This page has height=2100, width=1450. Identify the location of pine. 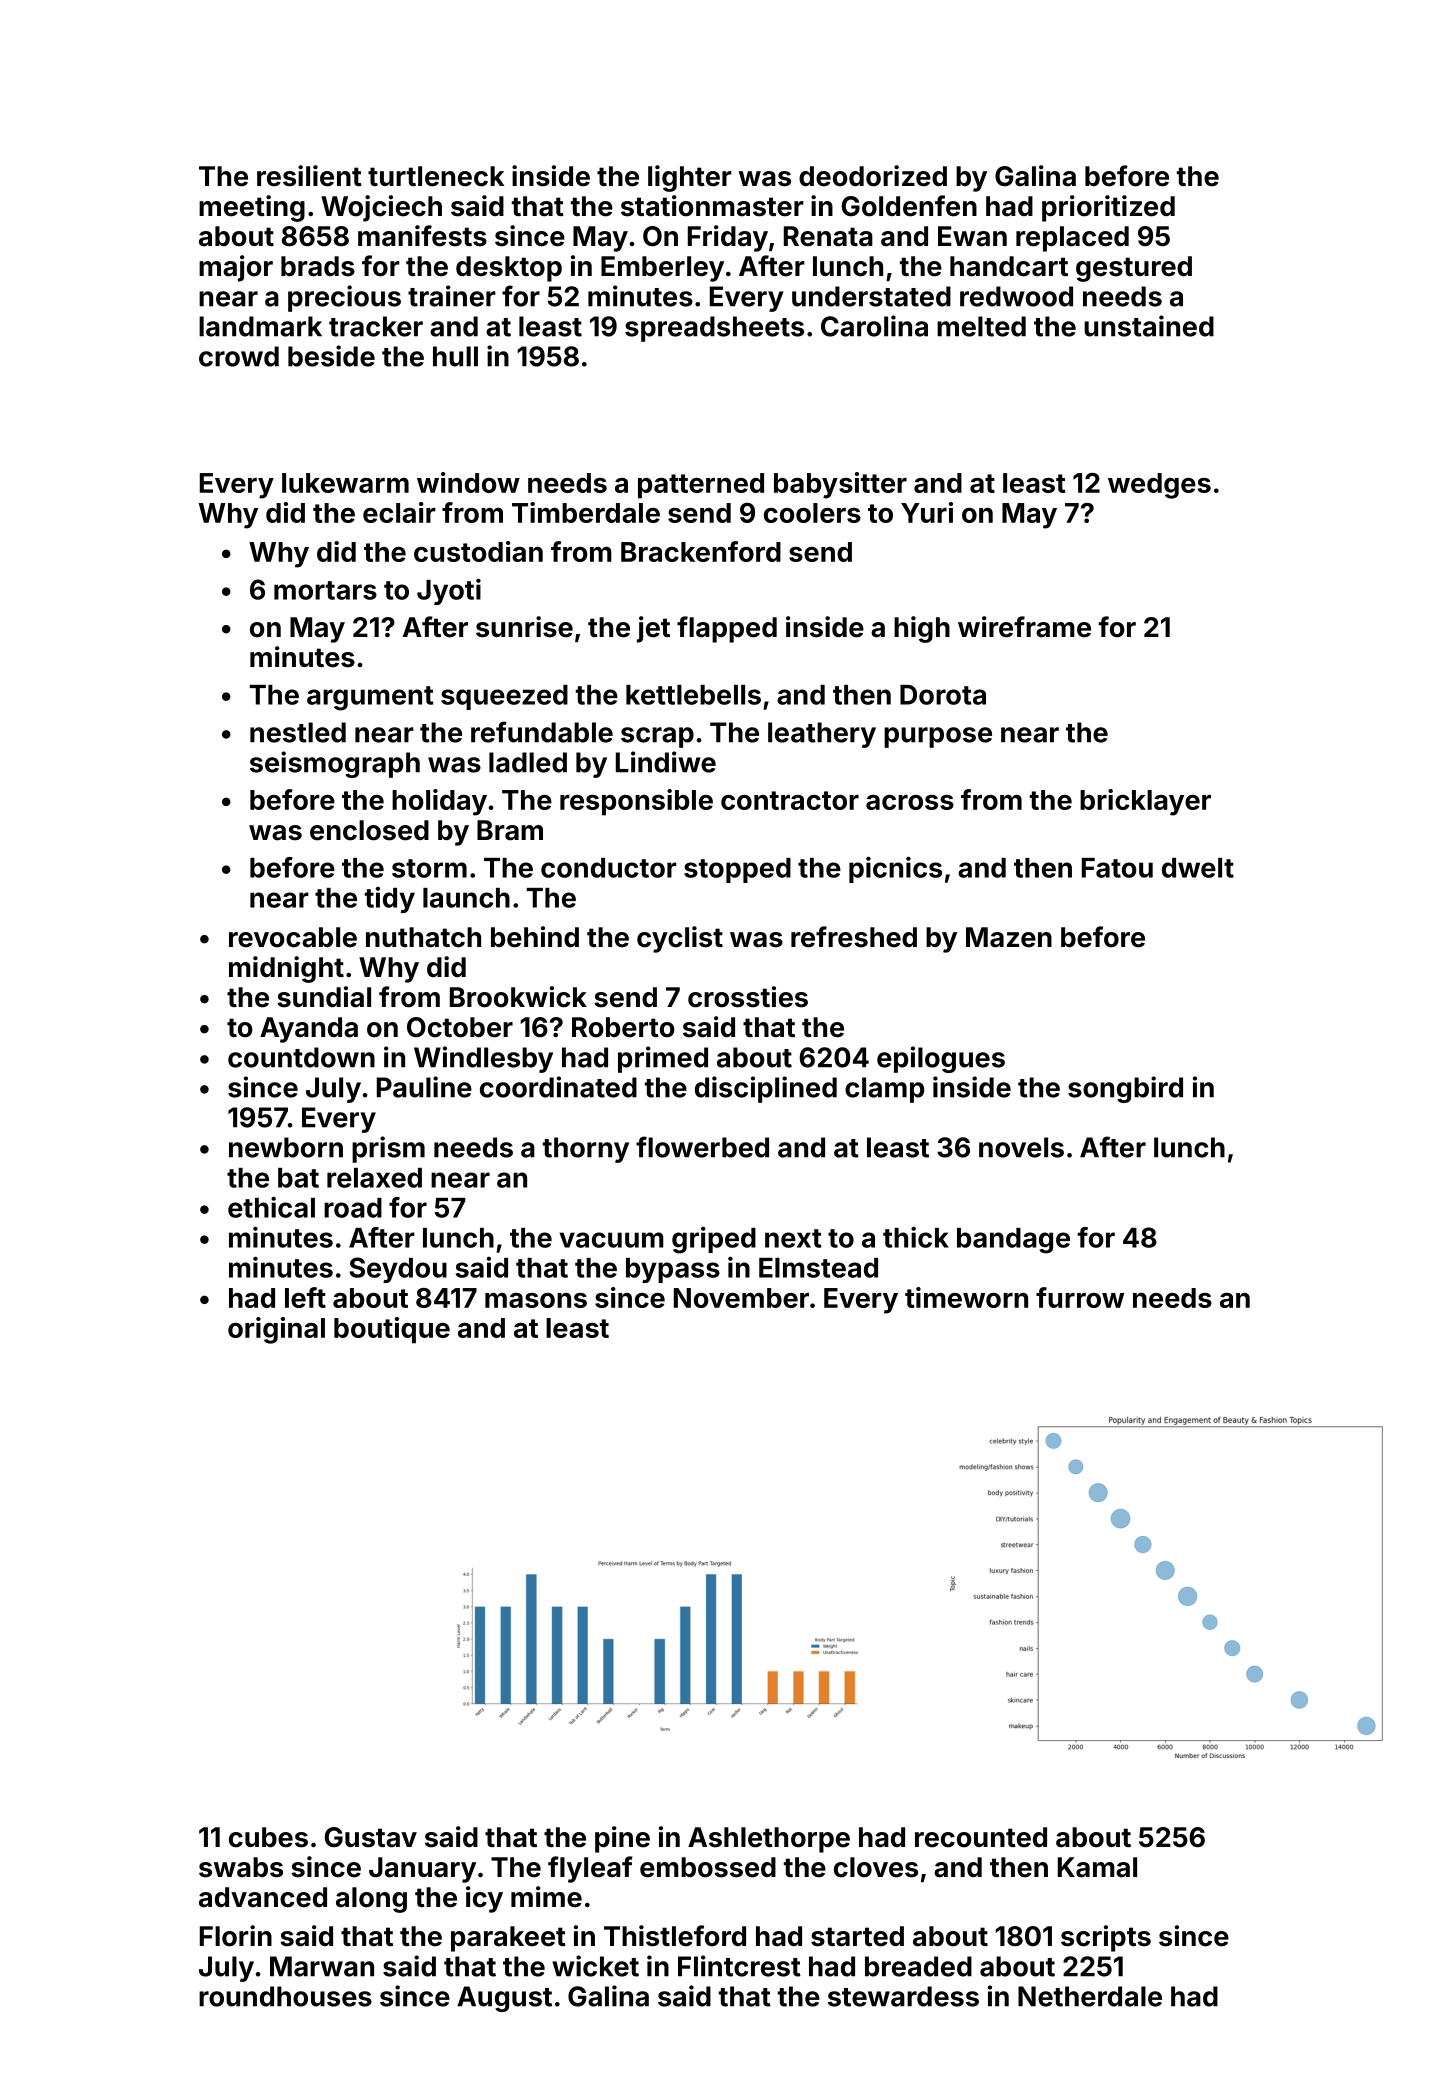
(622, 1839).
